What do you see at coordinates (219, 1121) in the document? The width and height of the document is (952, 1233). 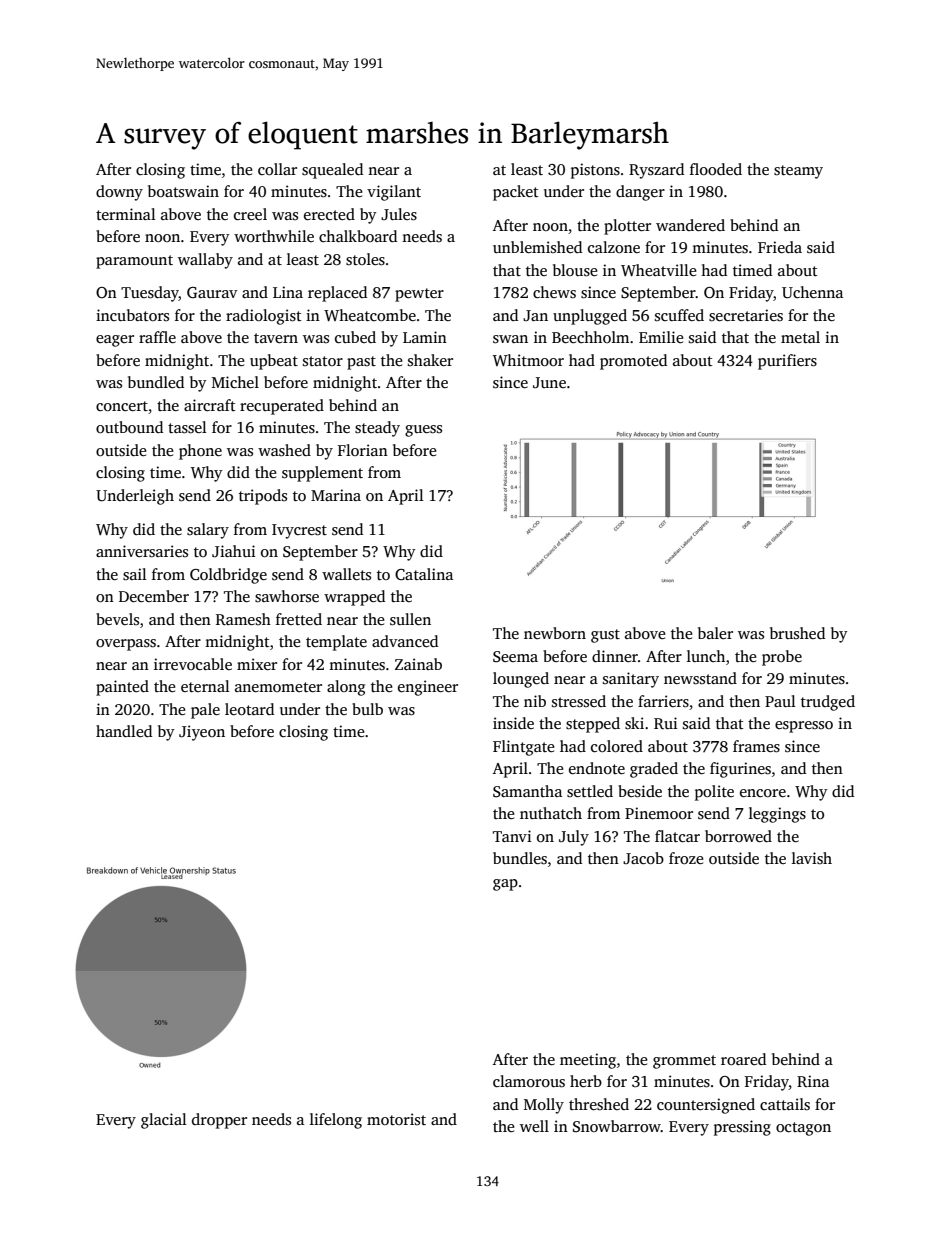 I see `dropper` at bounding box center [219, 1121].
